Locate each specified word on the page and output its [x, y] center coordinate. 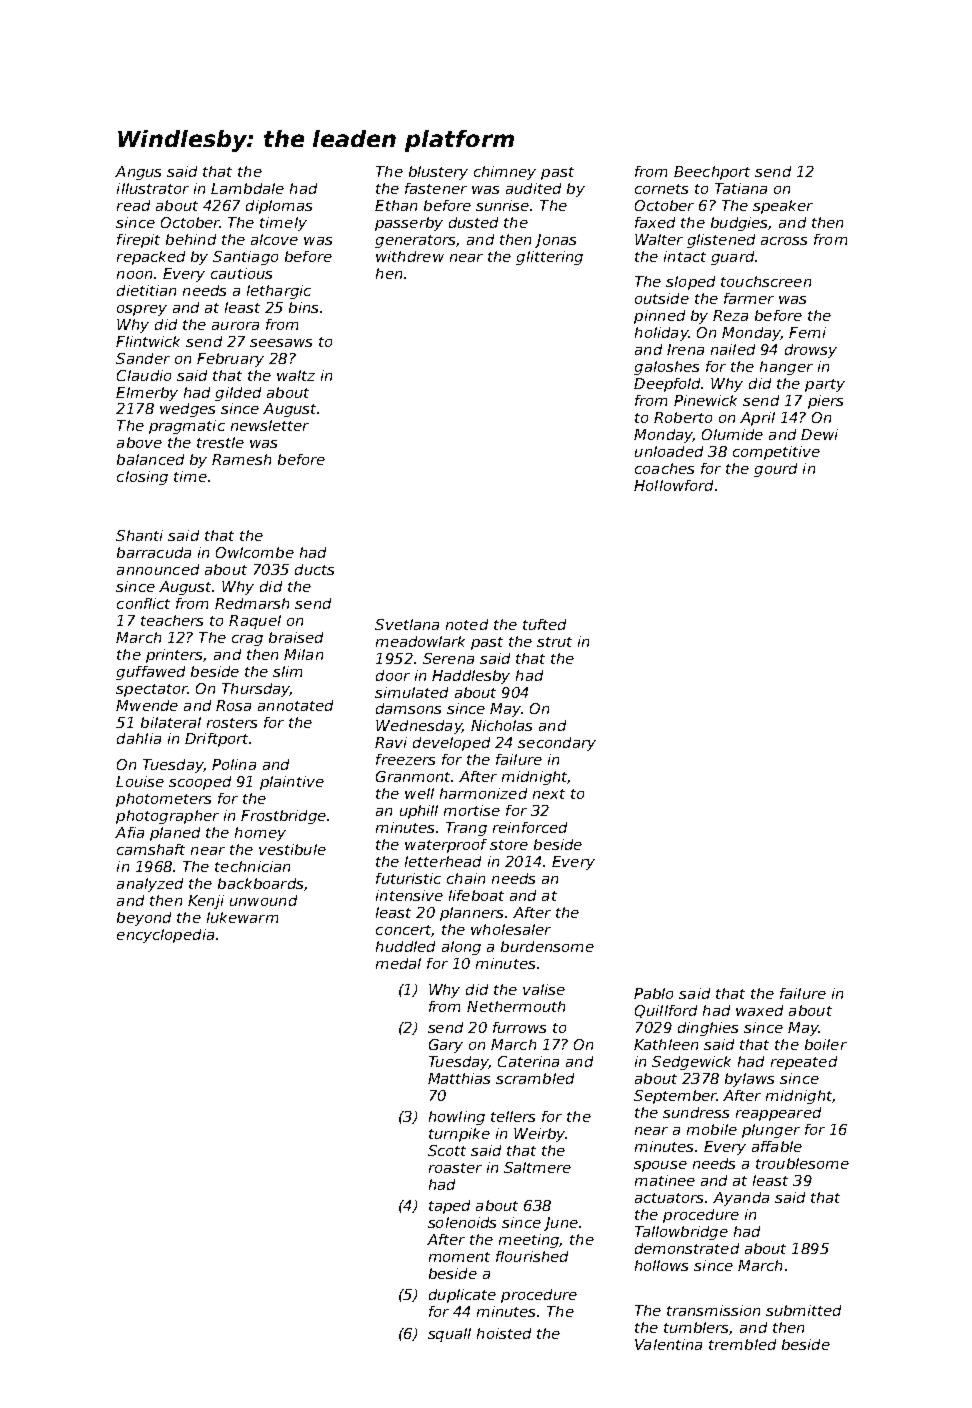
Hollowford [673, 485]
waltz [296, 375]
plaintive [292, 783]
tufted [544, 624]
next [549, 794]
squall [449, 1335]
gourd [775, 470]
